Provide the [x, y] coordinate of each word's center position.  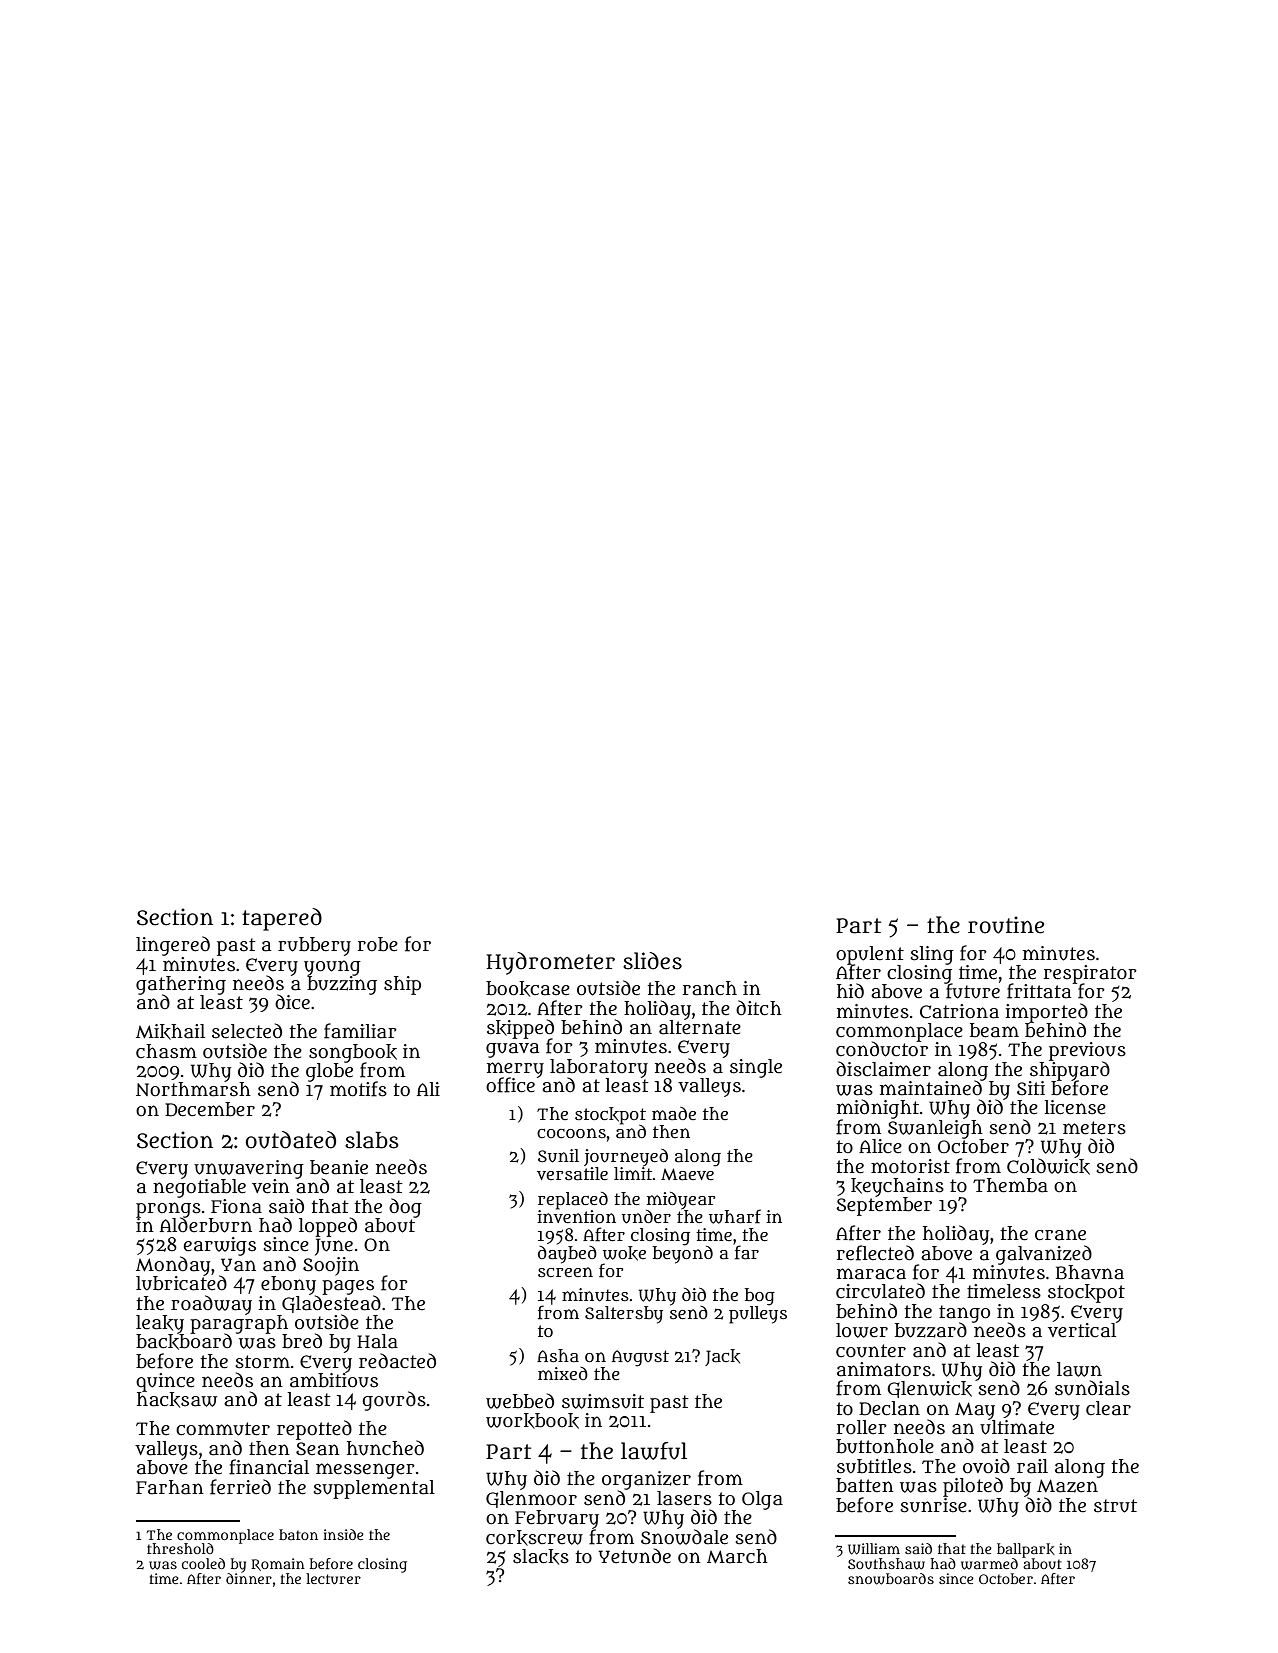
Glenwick [929, 1389]
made [674, 1113]
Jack [722, 1357]
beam [994, 1030]
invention [576, 1216]
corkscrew [534, 1538]
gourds [394, 1401]
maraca [871, 1274]
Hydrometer [550, 963]
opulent [870, 955]
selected [247, 1031]
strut [1115, 1506]
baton [298, 1534]
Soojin [331, 1266]
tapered [282, 919]
